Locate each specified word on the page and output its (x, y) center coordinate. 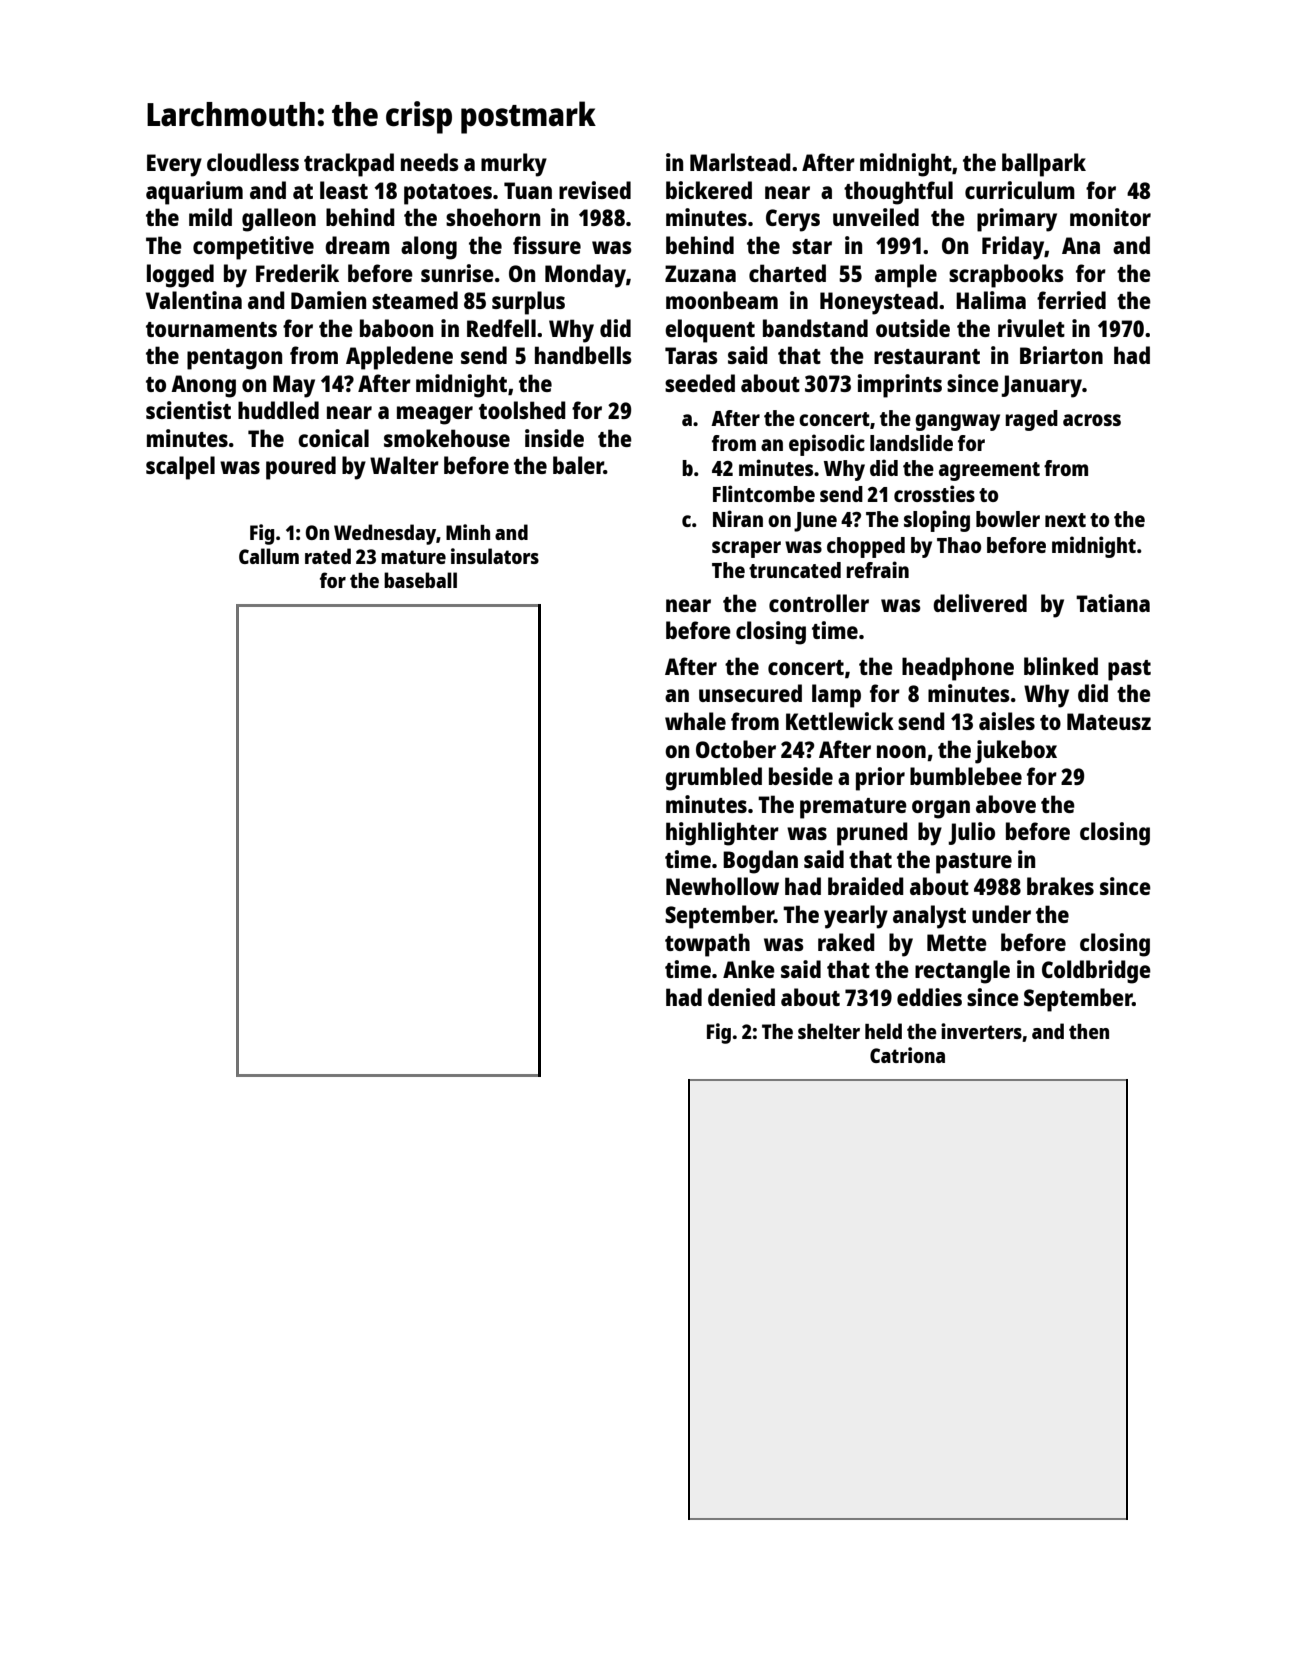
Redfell (501, 328)
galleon (279, 220)
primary (1017, 220)
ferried (1071, 300)
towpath (707, 945)
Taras (691, 355)
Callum (269, 556)
